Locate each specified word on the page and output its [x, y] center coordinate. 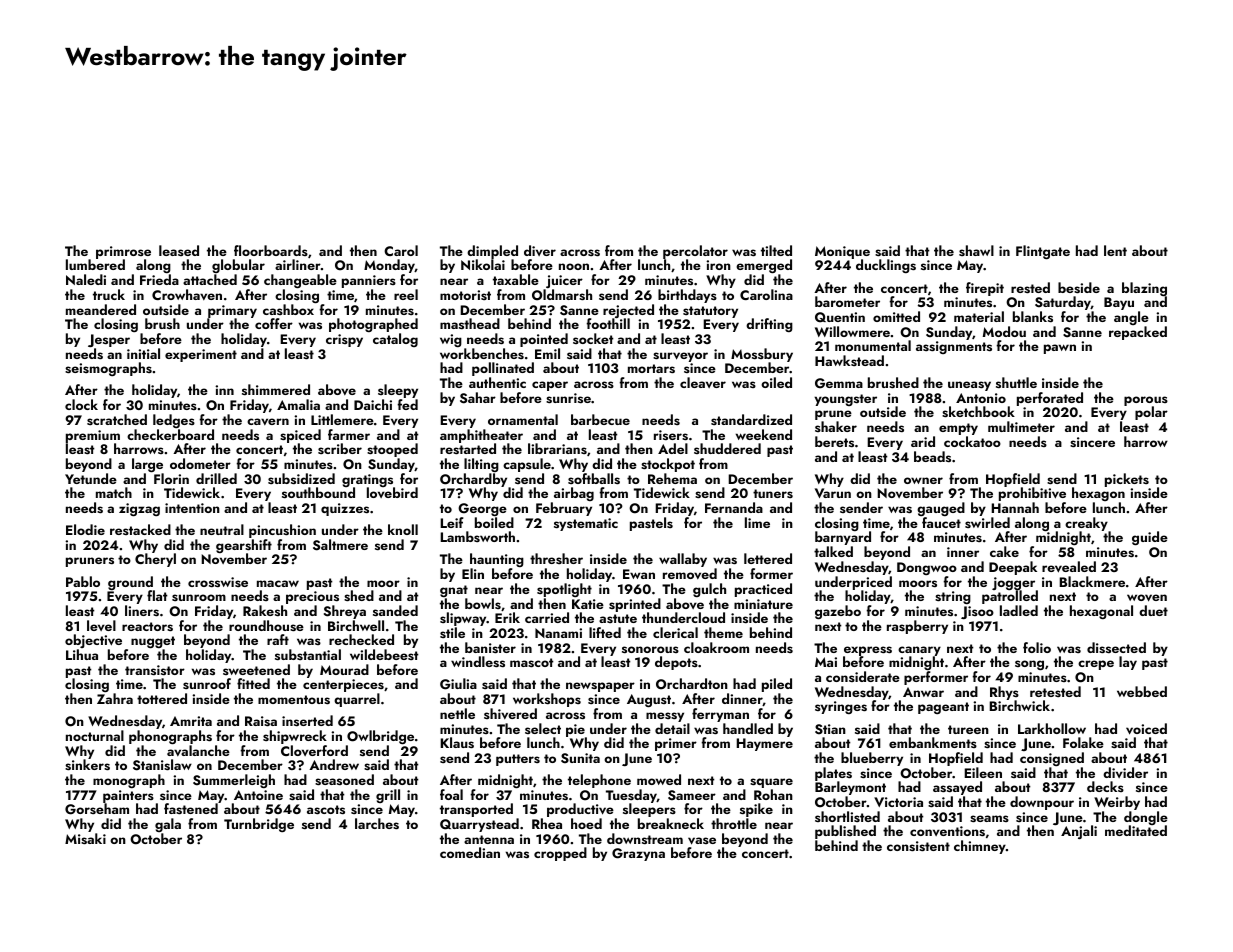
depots [676, 663]
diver [540, 250]
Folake [1083, 742]
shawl [976, 250]
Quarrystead [479, 825]
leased [179, 250]
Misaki [85, 839]
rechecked [361, 639]
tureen [968, 729]
